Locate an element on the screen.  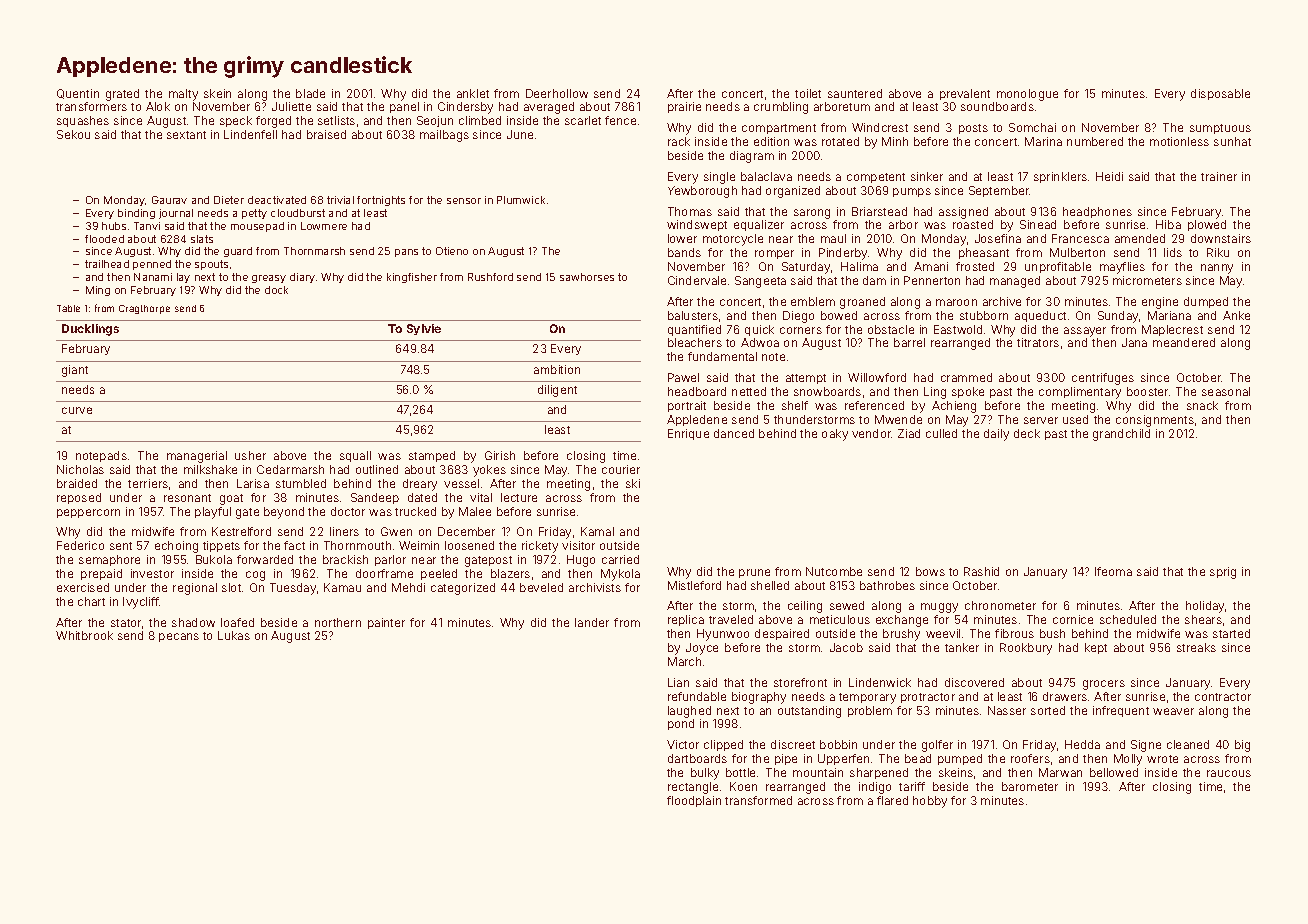
giant is located at coordinates (75, 371).
